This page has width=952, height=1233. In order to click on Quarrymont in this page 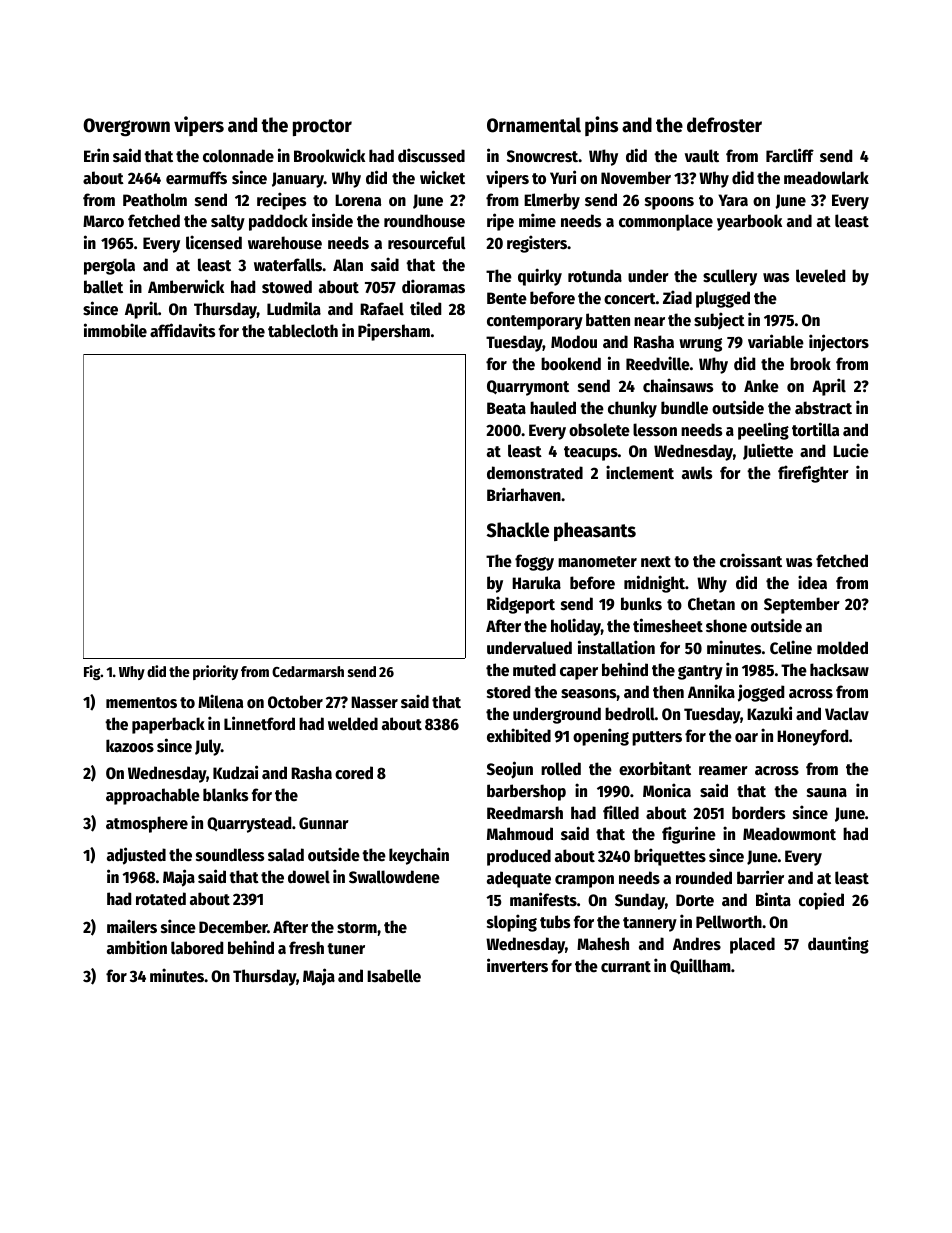, I will do `click(528, 388)`.
